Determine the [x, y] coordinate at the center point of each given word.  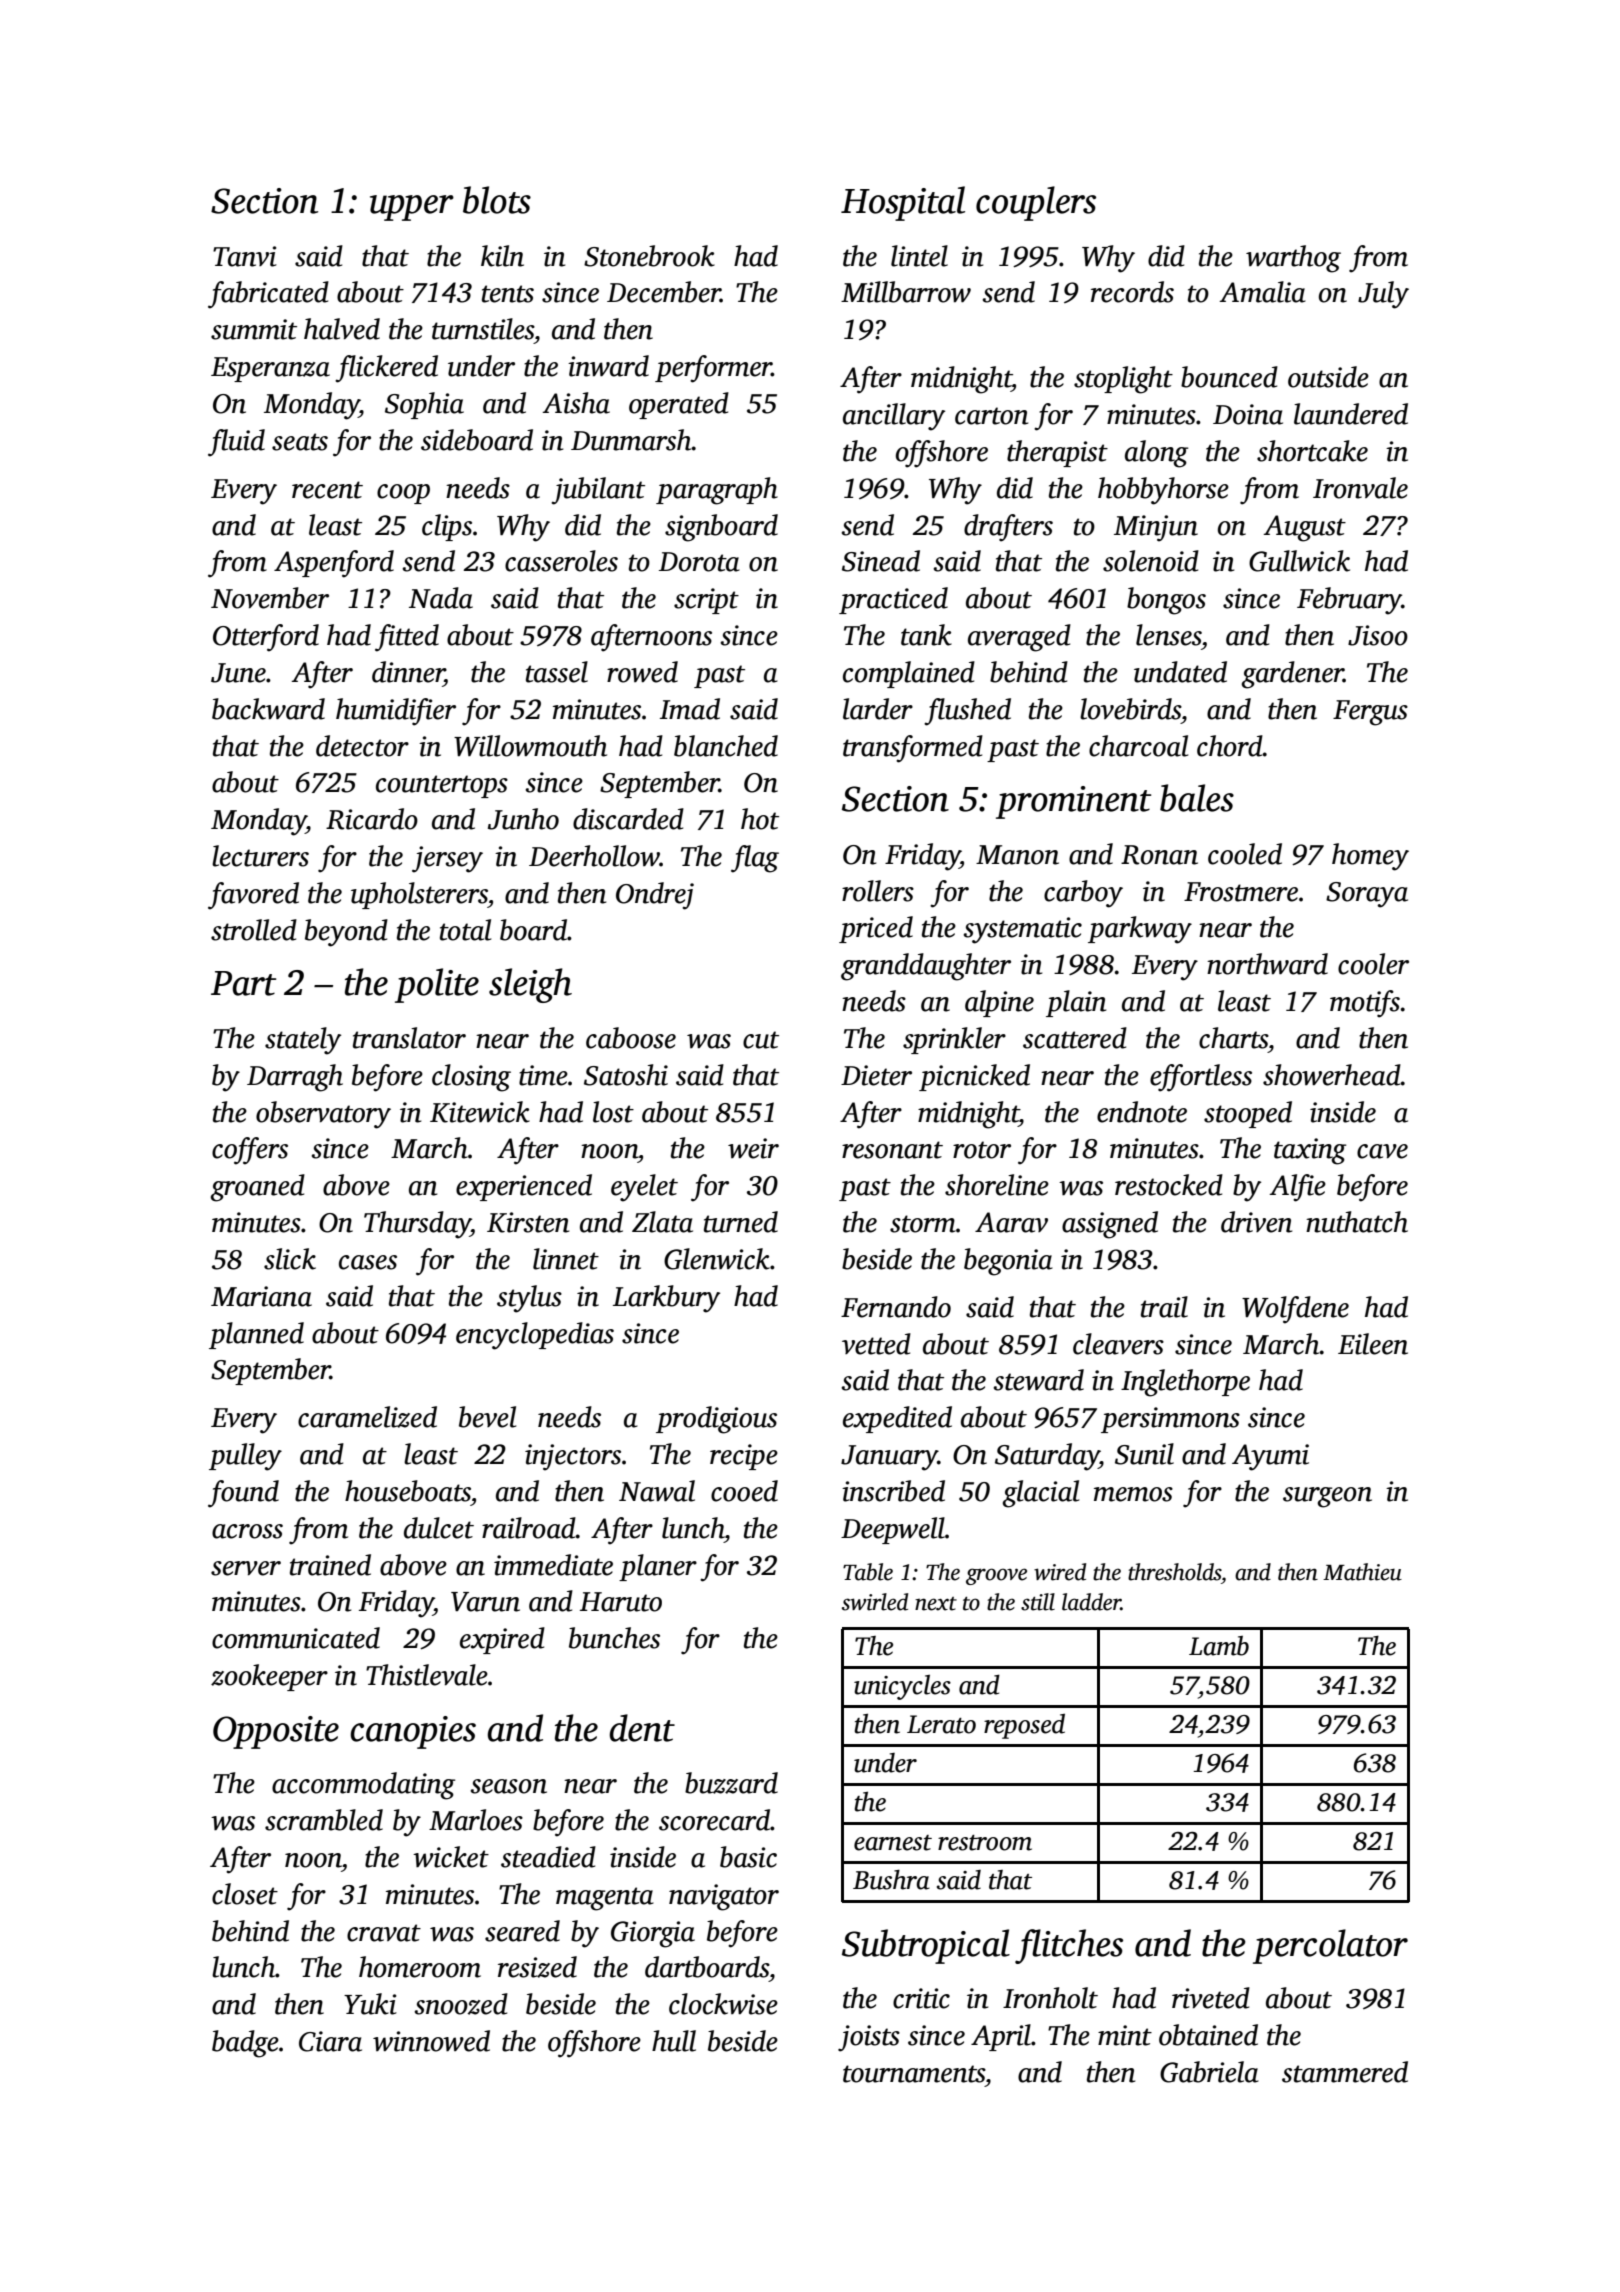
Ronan [1159, 855]
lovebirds [1130, 709]
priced [876, 929]
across [247, 1531]
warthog [1293, 259]
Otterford [266, 638]
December [664, 292]
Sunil [1144, 1454]
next [936, 1604]
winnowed [431, 2041]
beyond [346, 933]
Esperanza [270, 369]
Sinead [881, 561]
